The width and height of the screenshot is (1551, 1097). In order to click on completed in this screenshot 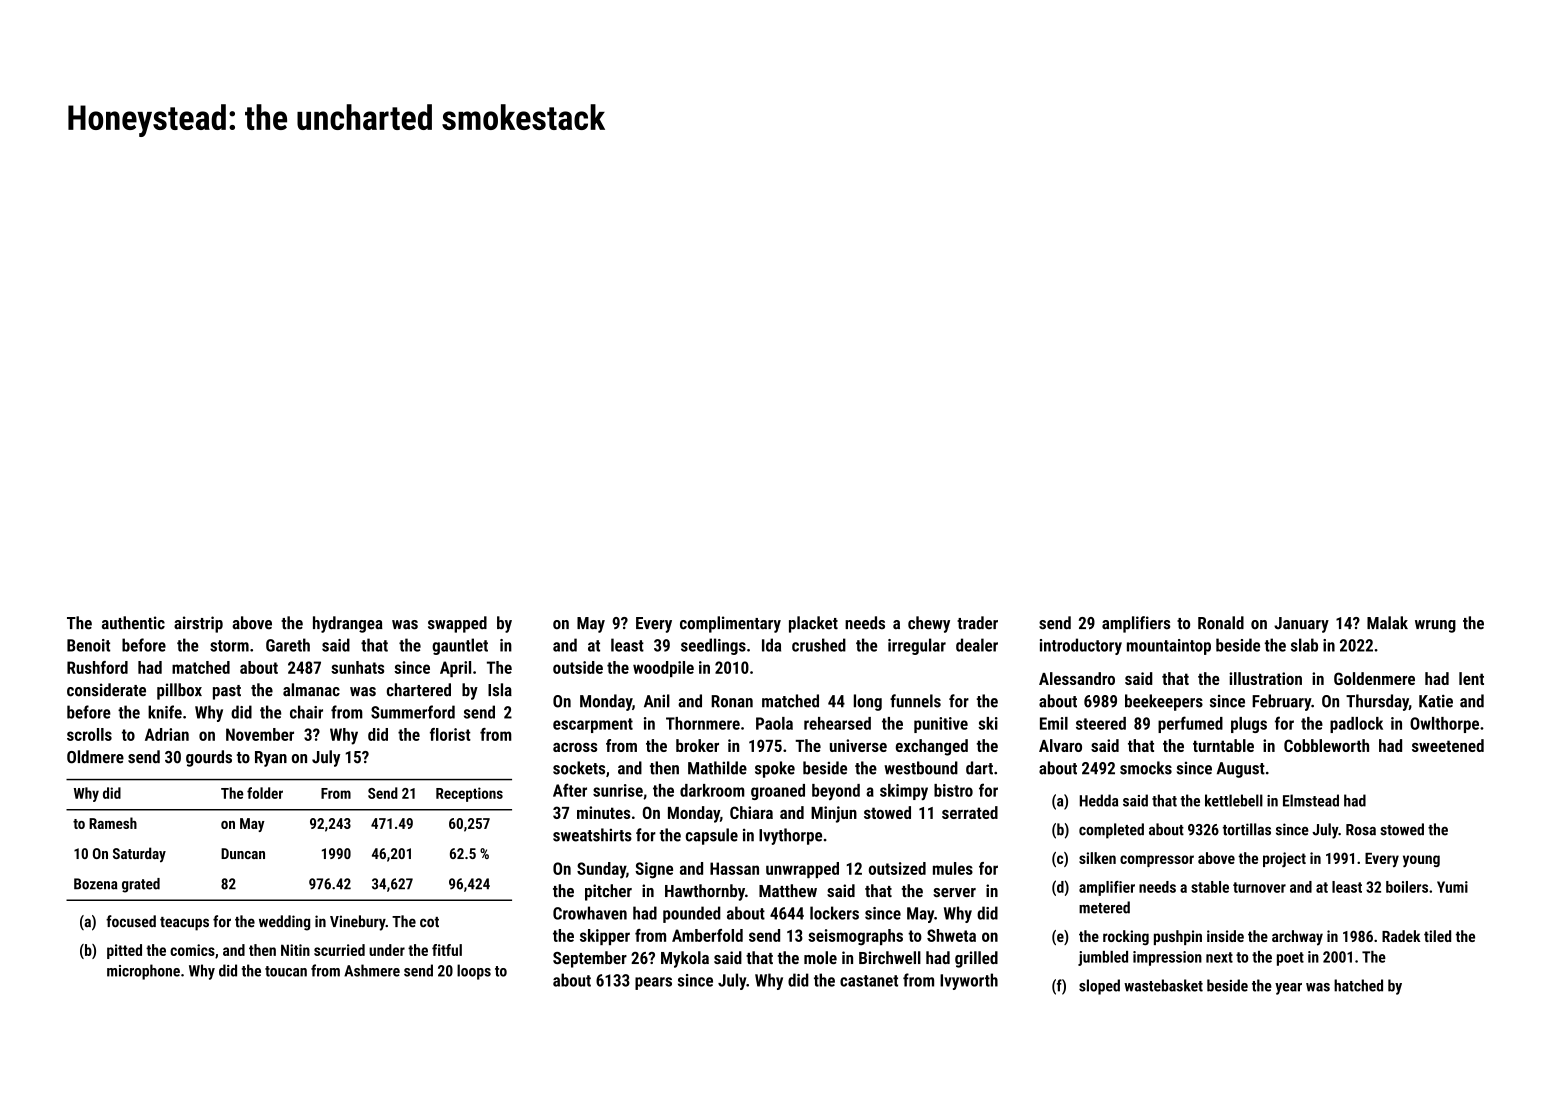, I will do `click(1111, 831)`.
